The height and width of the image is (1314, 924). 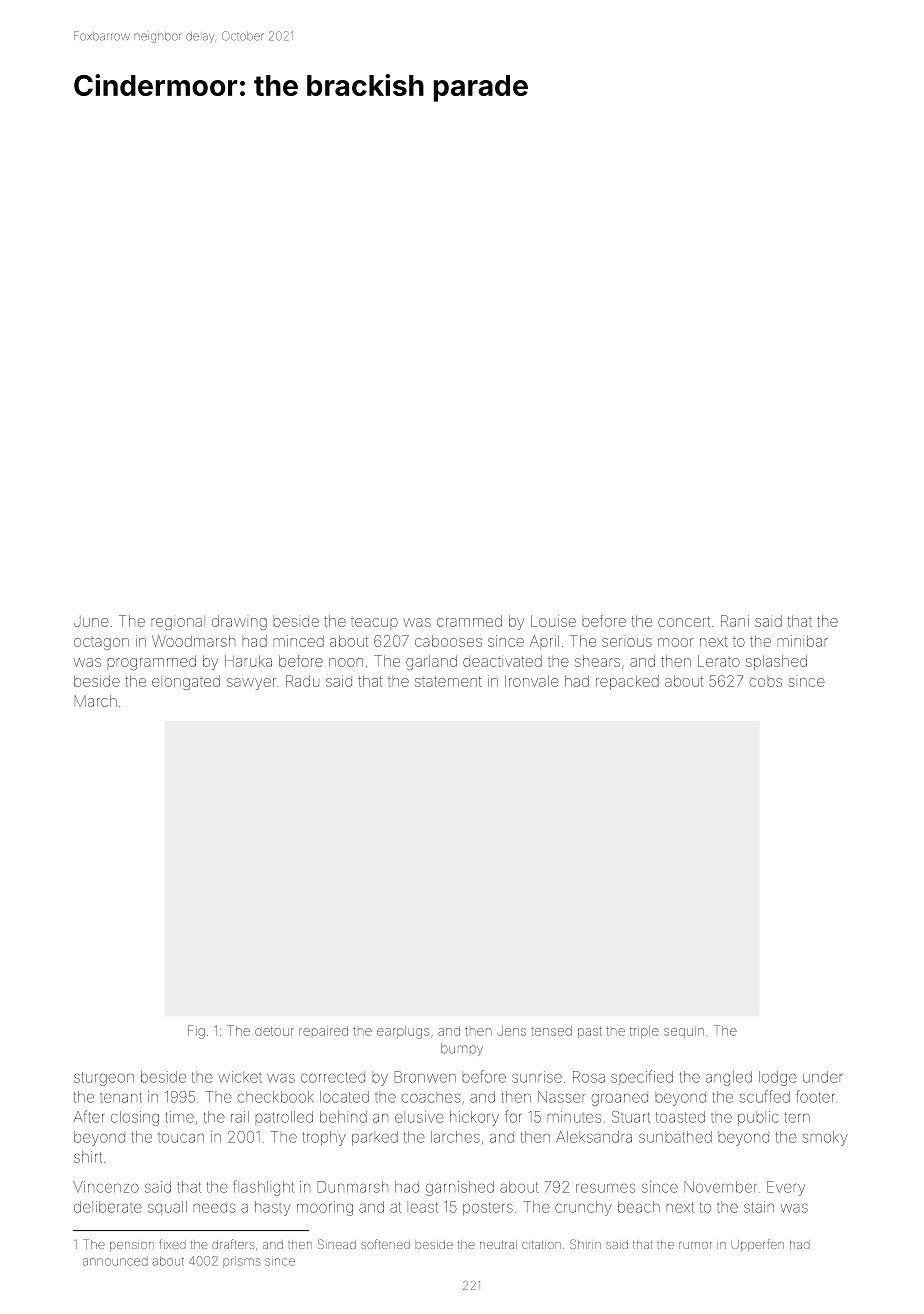 I want to click on March, so click(x=96, y=701).
